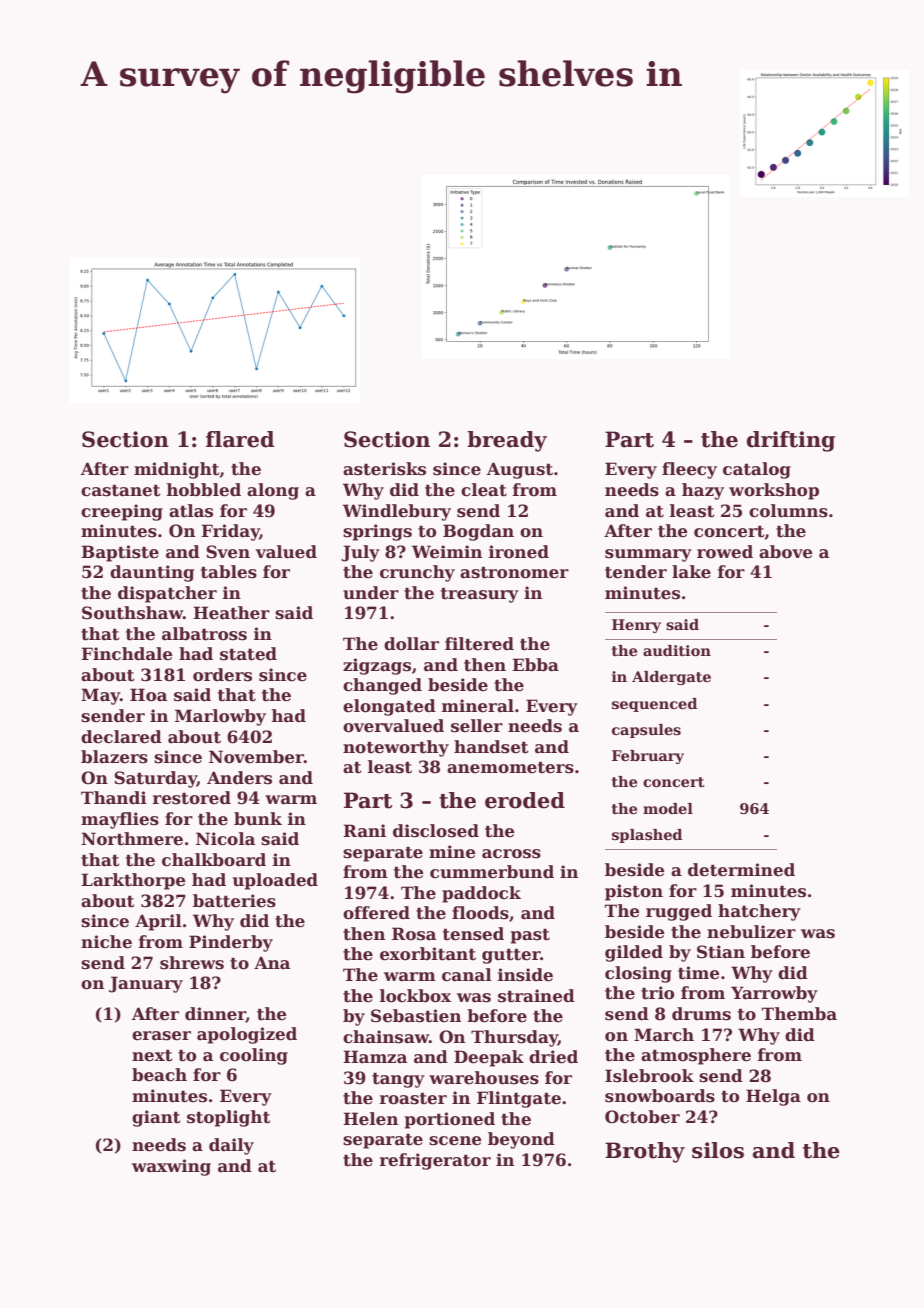  I want to click on castanet, so click(121, 490).
